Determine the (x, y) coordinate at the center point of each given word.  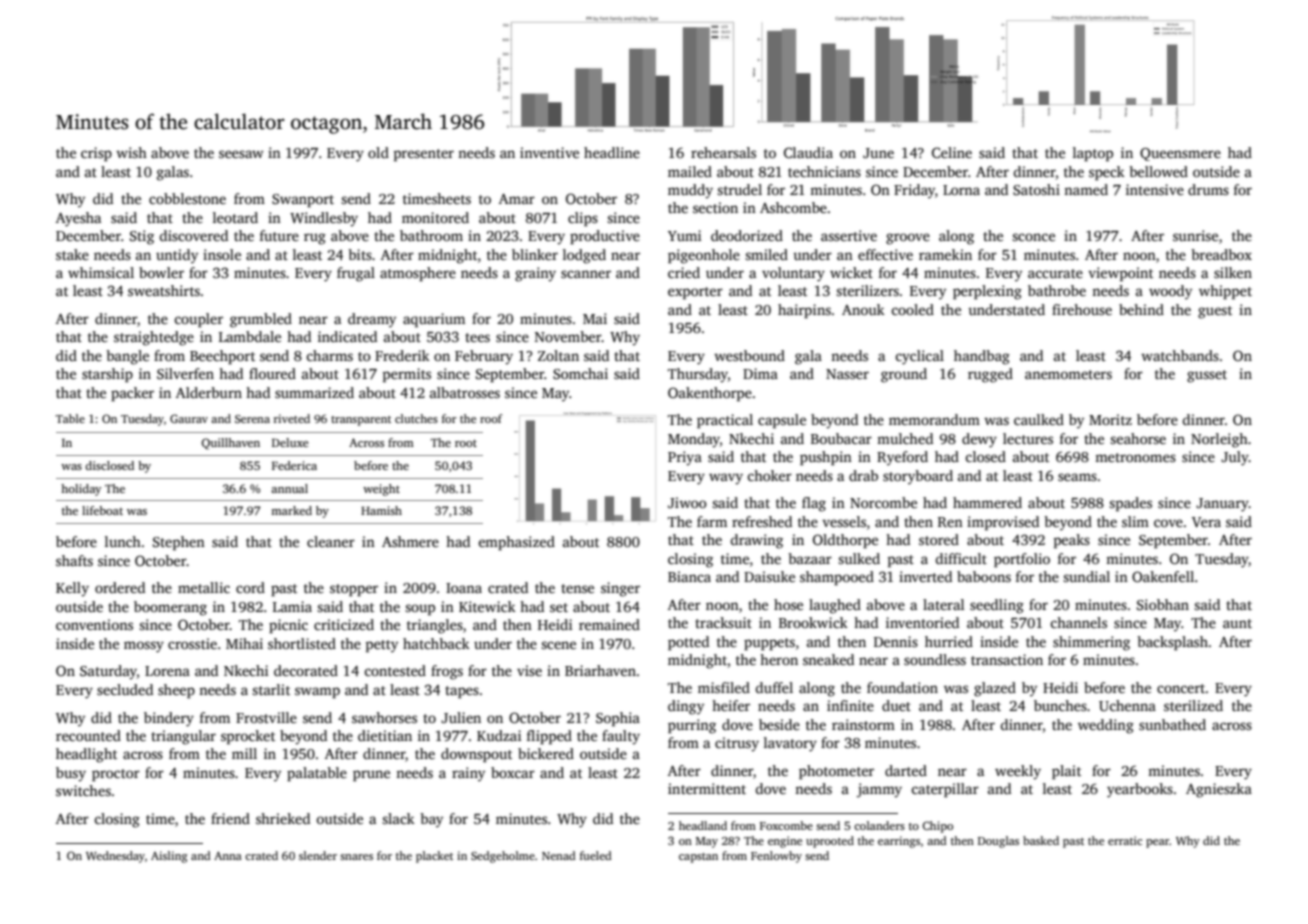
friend (230, 818)
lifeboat (102, 510)
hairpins (804, 311)
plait (1066, 772)
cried (684, 272)
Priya (685, 458)
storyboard (918, 477)
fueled (596, 855)
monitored (435, 217)
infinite (850, 705)
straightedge (154, 338)
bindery (169, 719)
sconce (1033, 237)
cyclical (920, 357)
